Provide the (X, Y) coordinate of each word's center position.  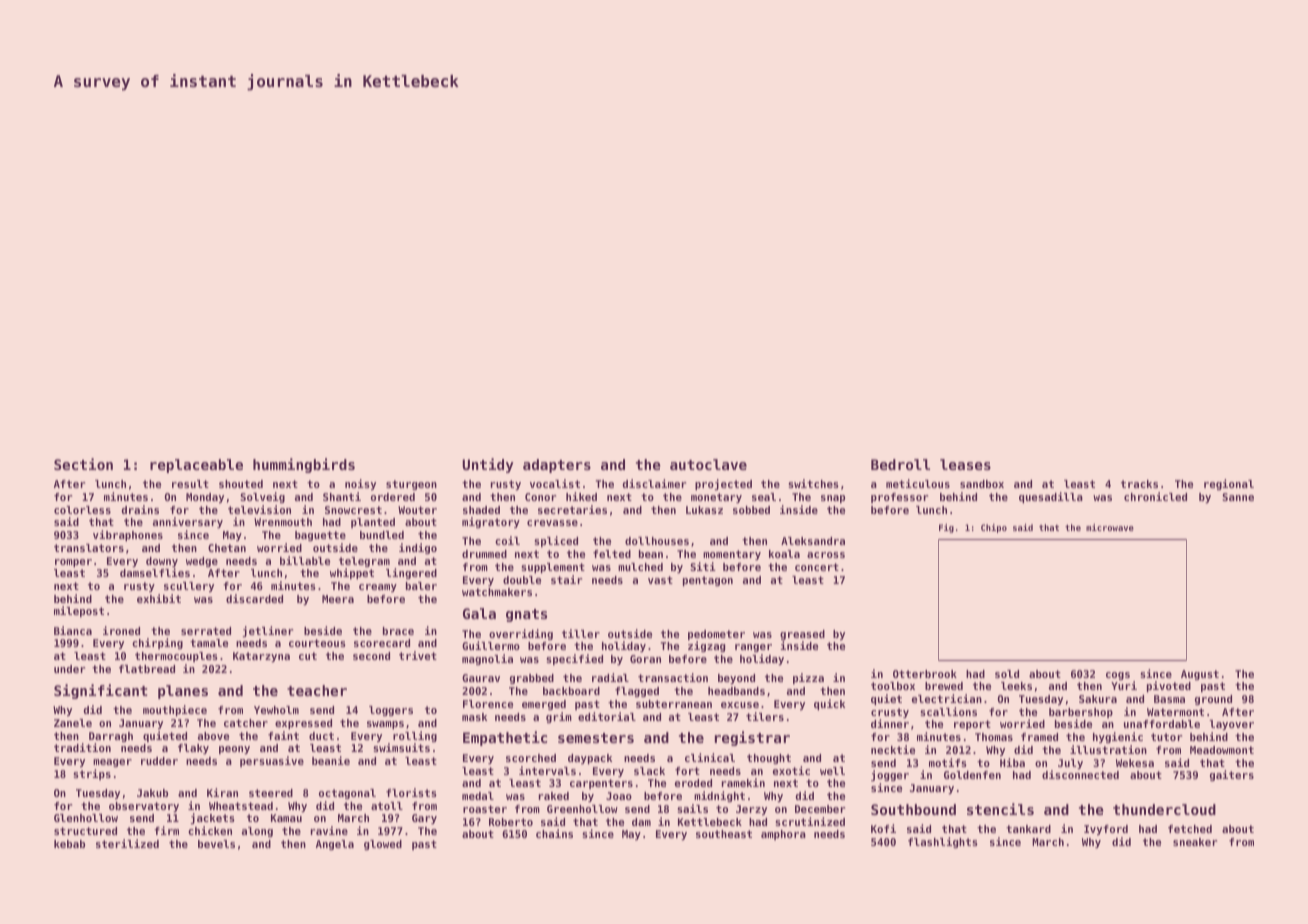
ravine (329, 830)
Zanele (73, 723)
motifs (948, 762)
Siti (703, 566)
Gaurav (481, 678)
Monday (205, 498)
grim (559, 717)
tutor (1166, 737)
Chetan (227, 548)
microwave (1110, 527)
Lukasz (704, 510)
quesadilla (1051, 497)
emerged (544, 705)
